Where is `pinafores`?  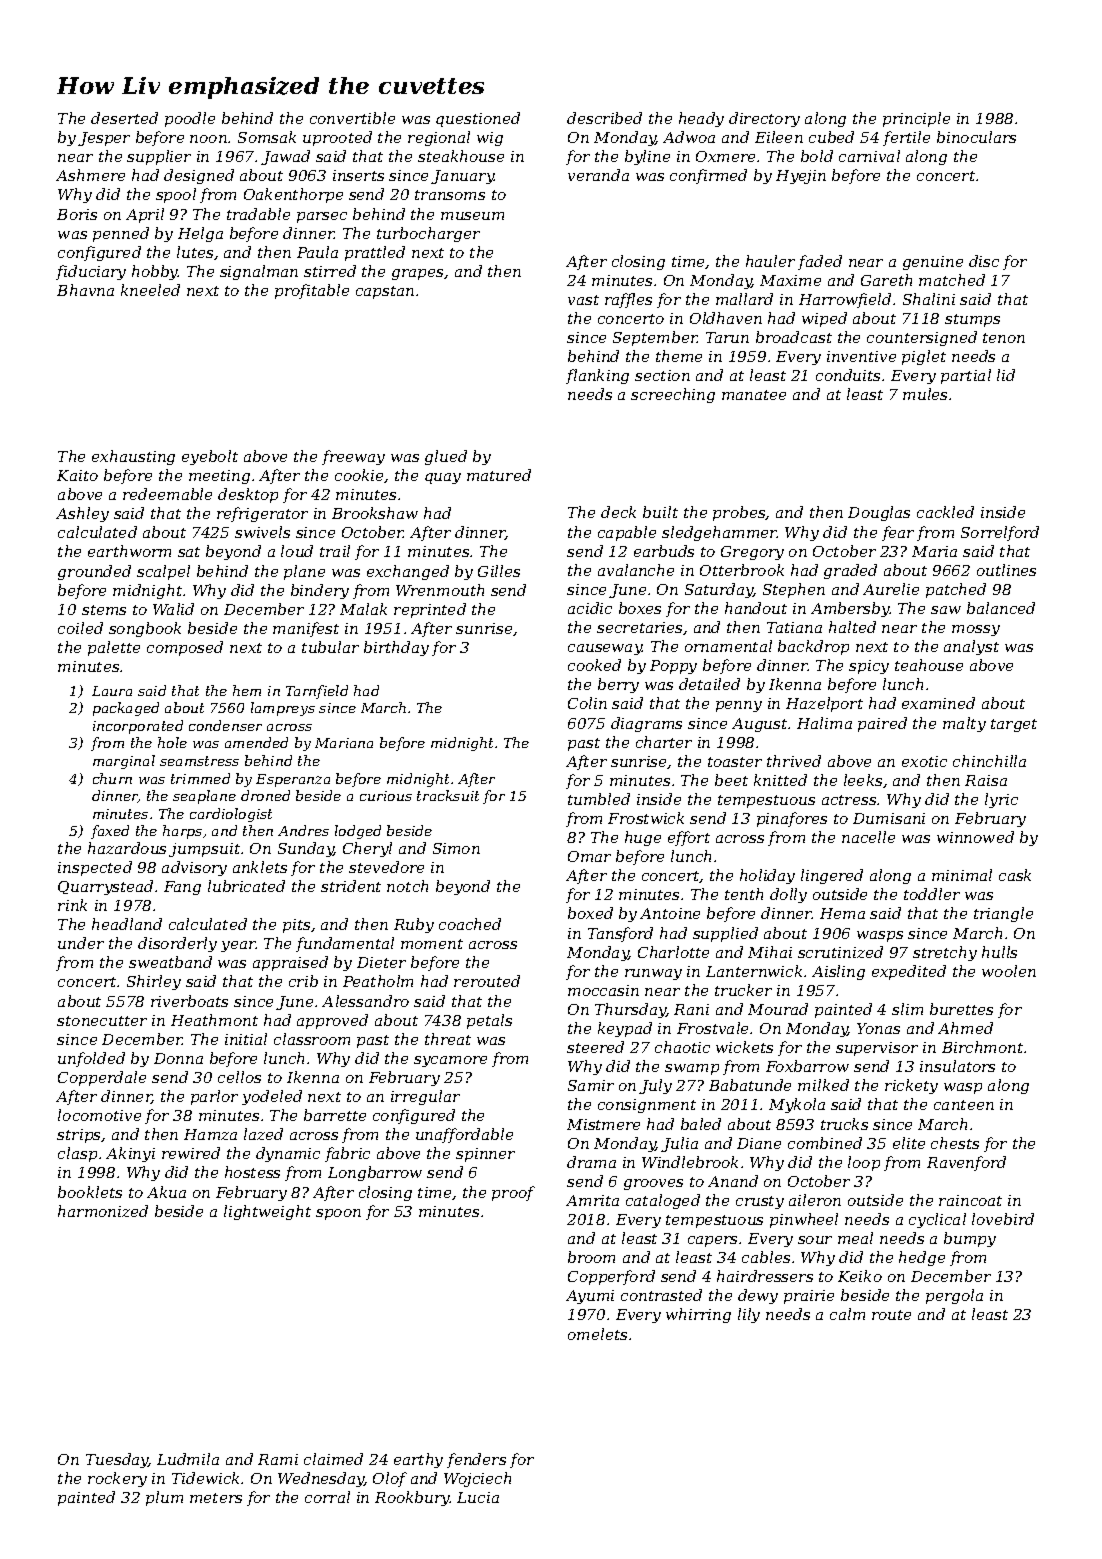 pinafores is located at coordinates (792, 819).
